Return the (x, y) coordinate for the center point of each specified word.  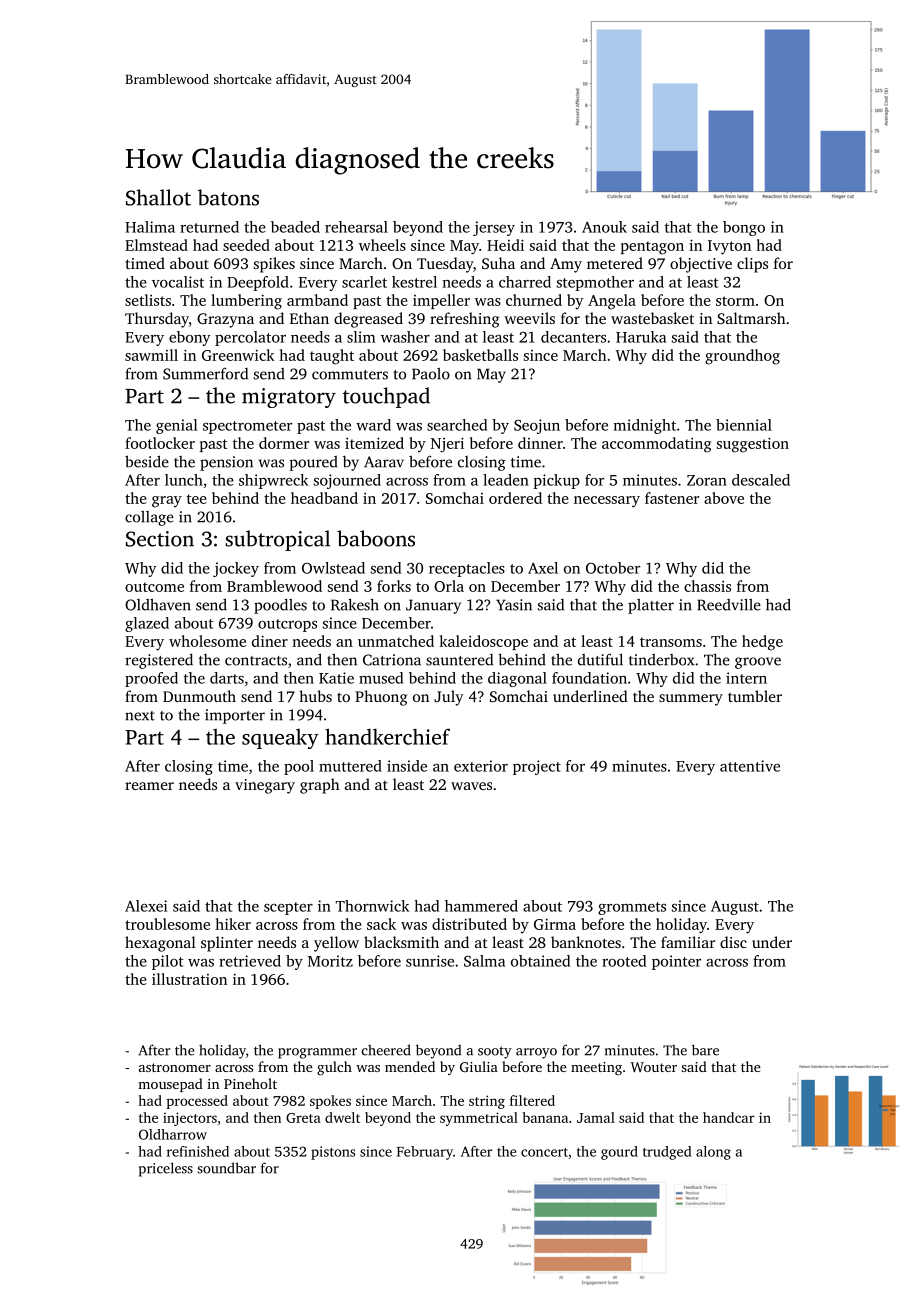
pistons (333, 1153)
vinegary (265, 786)
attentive (750, 766)
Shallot (158, 197)
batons (228, 197)
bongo (744, 228)
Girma (555, 924)
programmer (317, 1053)
